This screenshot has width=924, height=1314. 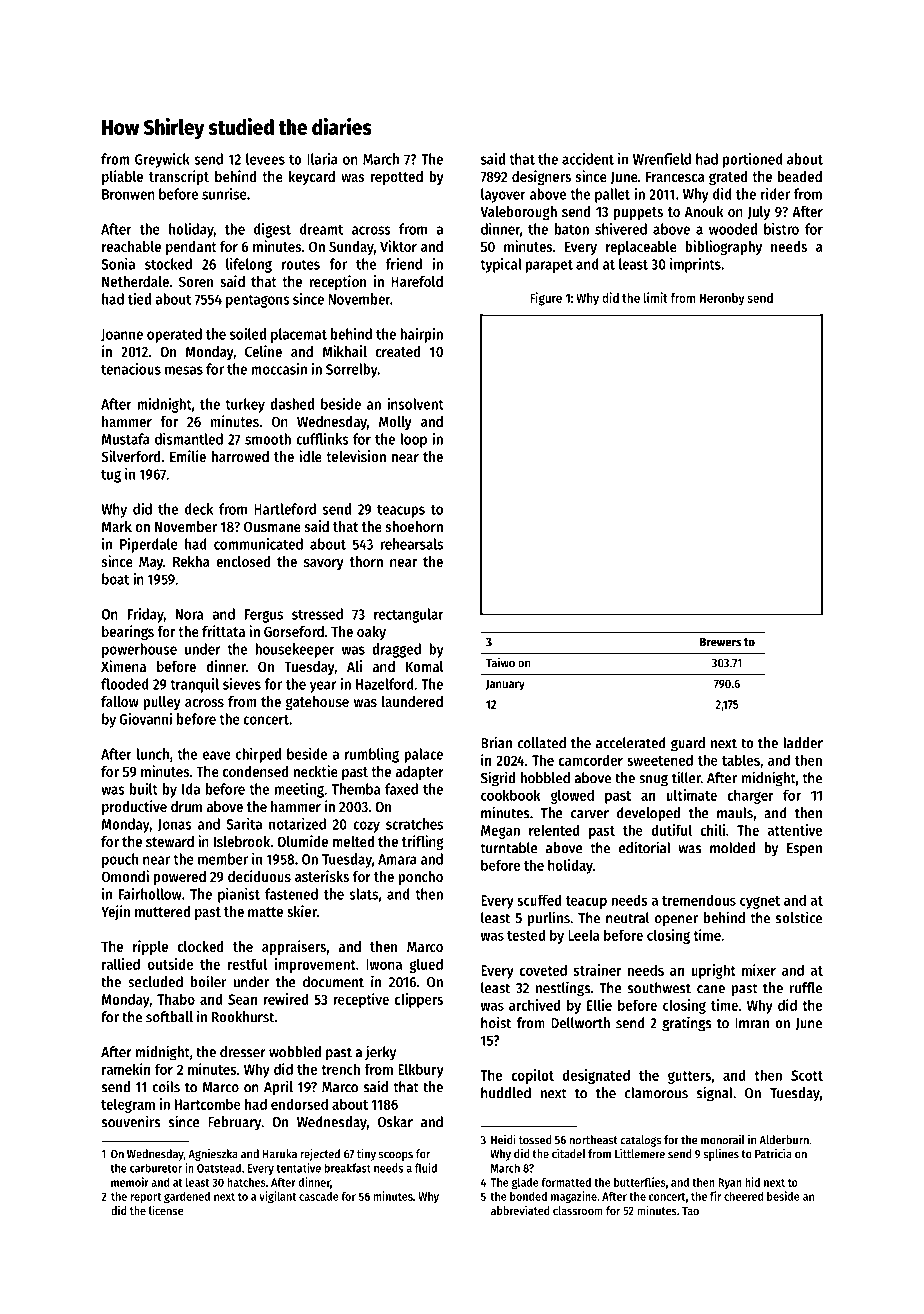 I want to click on dismantled, so click(x=189, y=439).
